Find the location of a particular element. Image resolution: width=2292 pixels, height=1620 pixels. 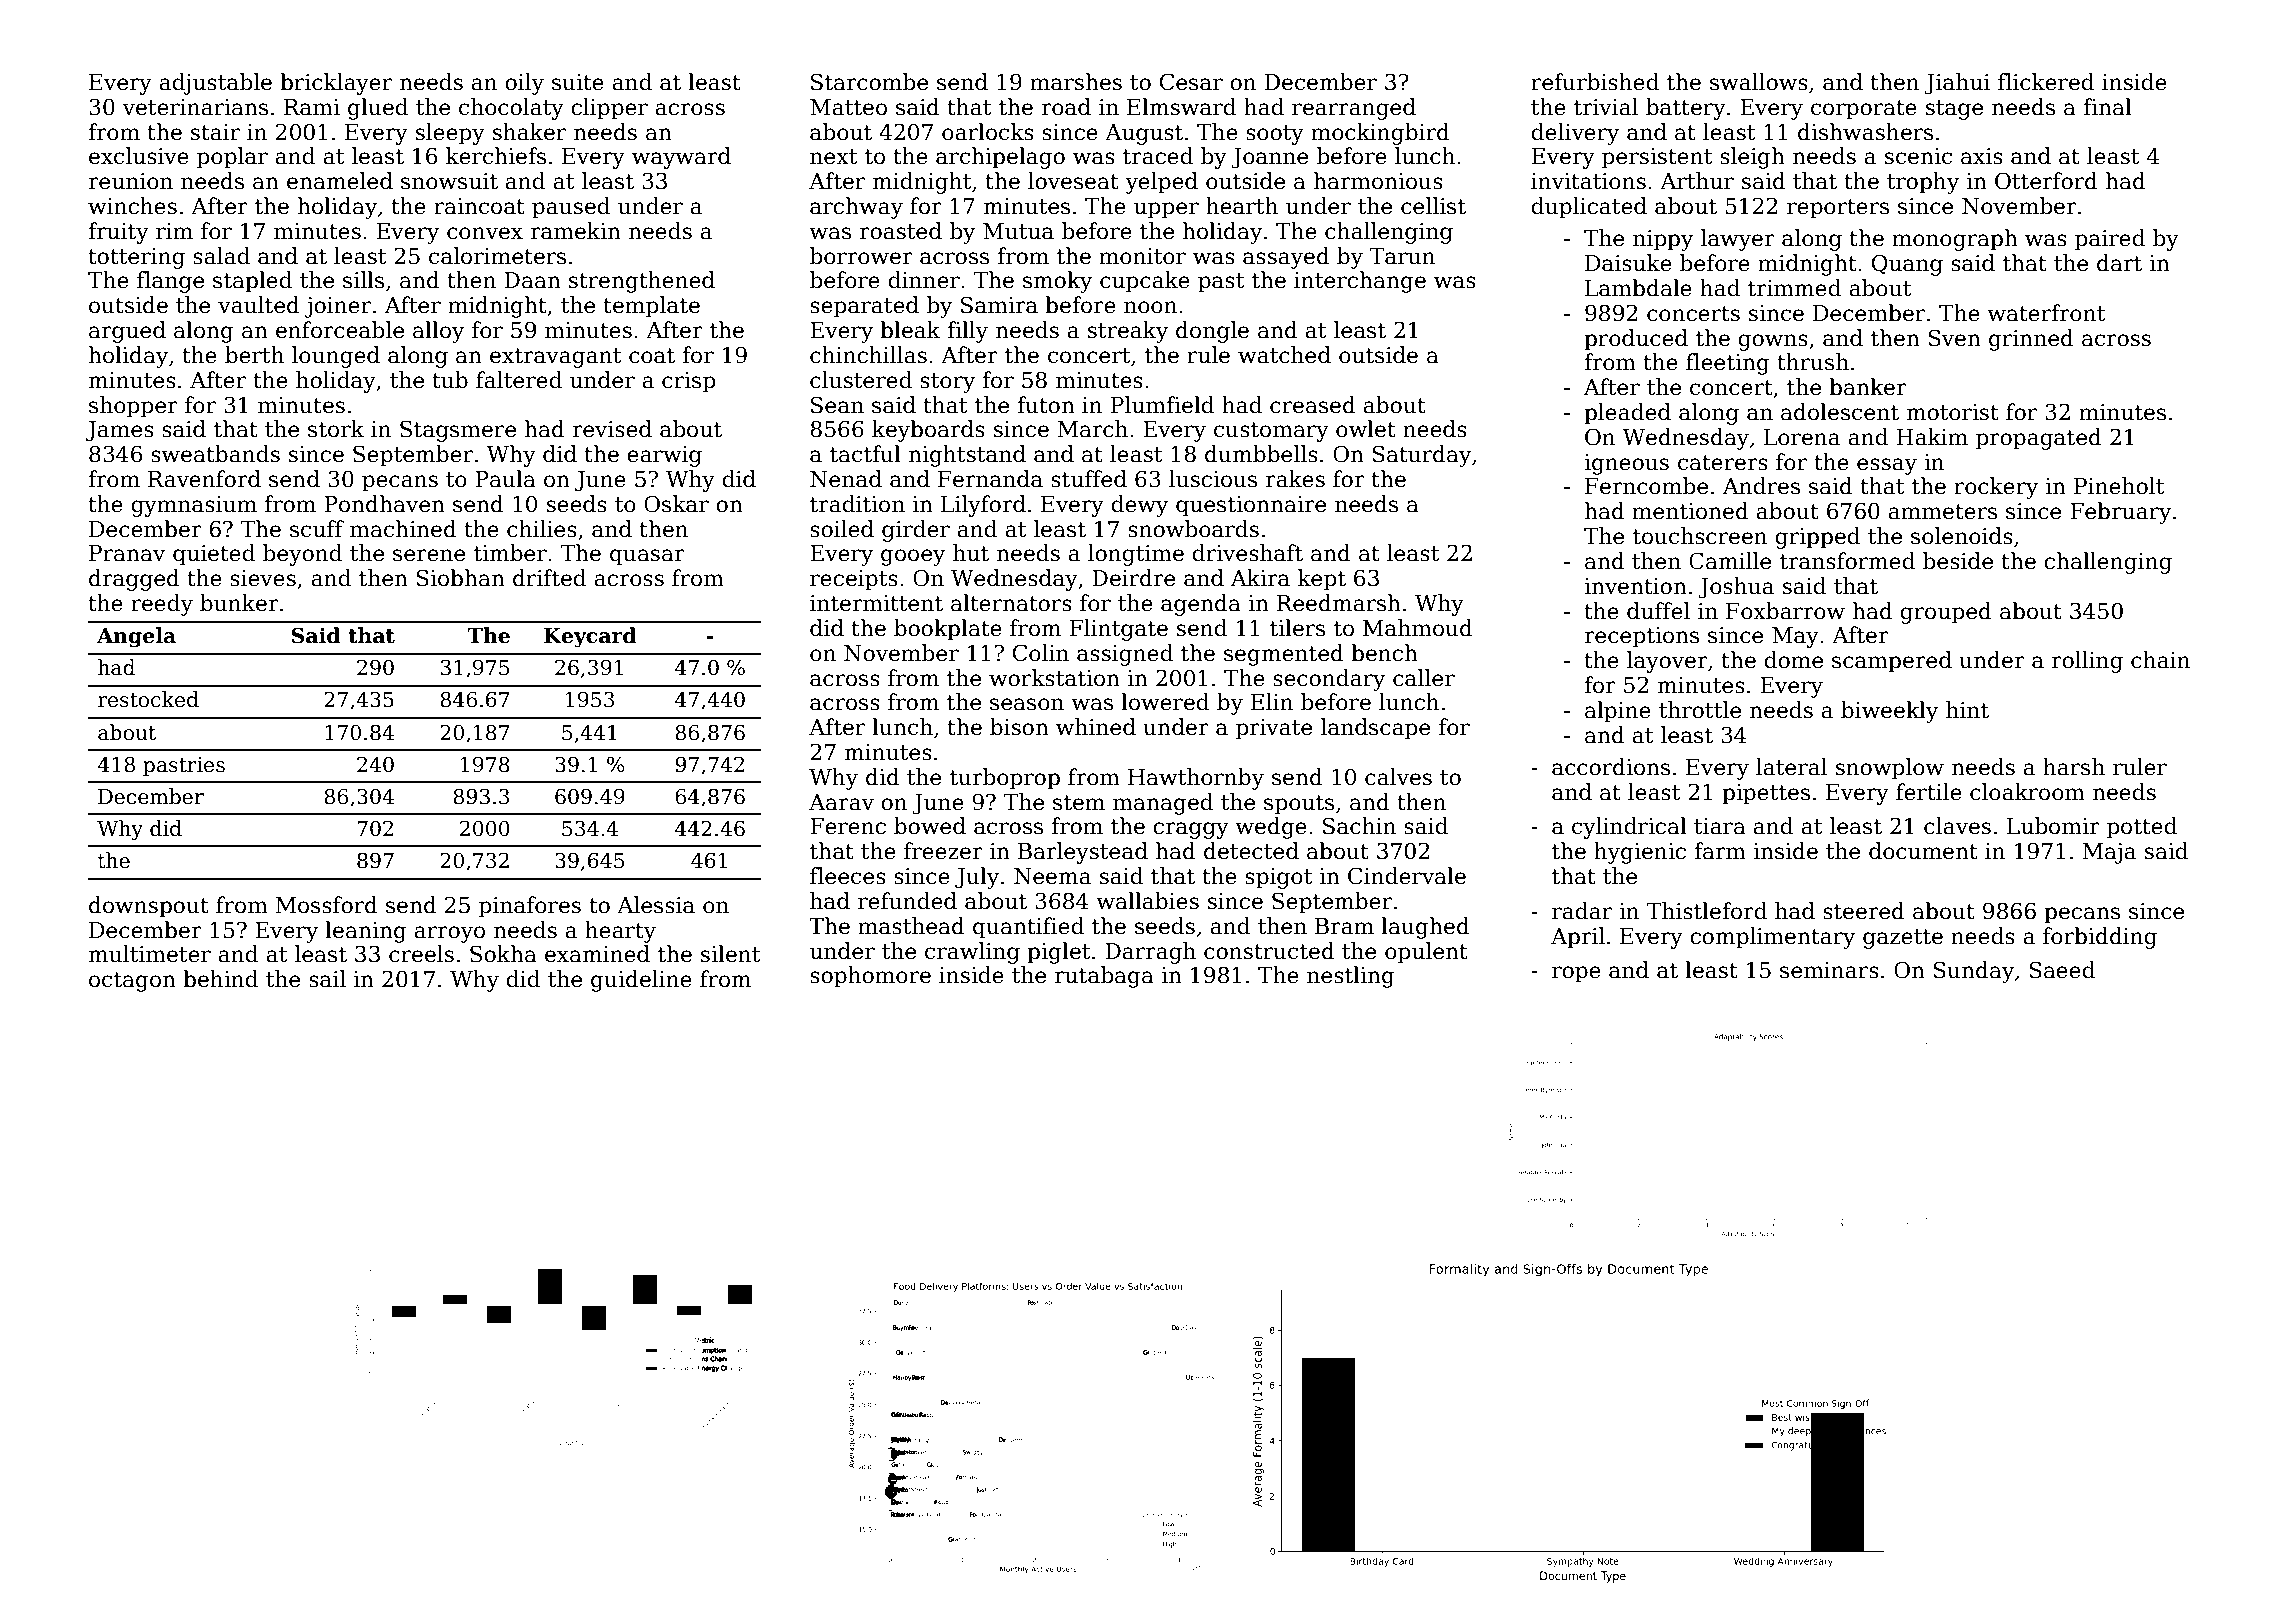

multimeter is located at coordinates (150, 954).
